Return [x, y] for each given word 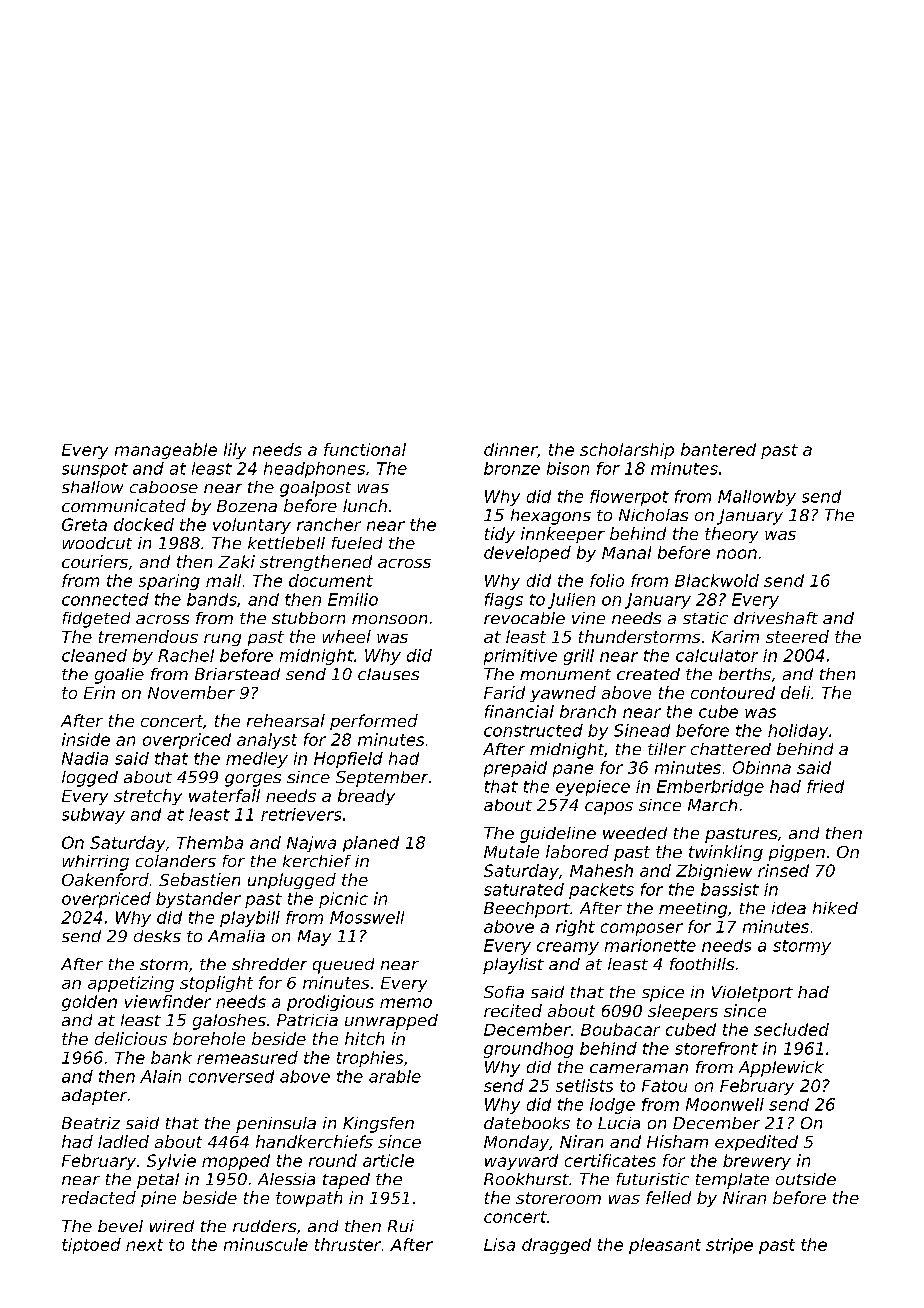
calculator [717, 655]
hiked [835, 908]
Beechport [527, 910]
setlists [584, 1085]
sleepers [683, 1012]
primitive [520, 657]
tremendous [148, 636]
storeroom [558, 1198]
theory [731, 535]
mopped [236, 1162]
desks [157, 936]
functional [365, 449]
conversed [231, 1076]
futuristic [653, 1179]
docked [144, 524]
